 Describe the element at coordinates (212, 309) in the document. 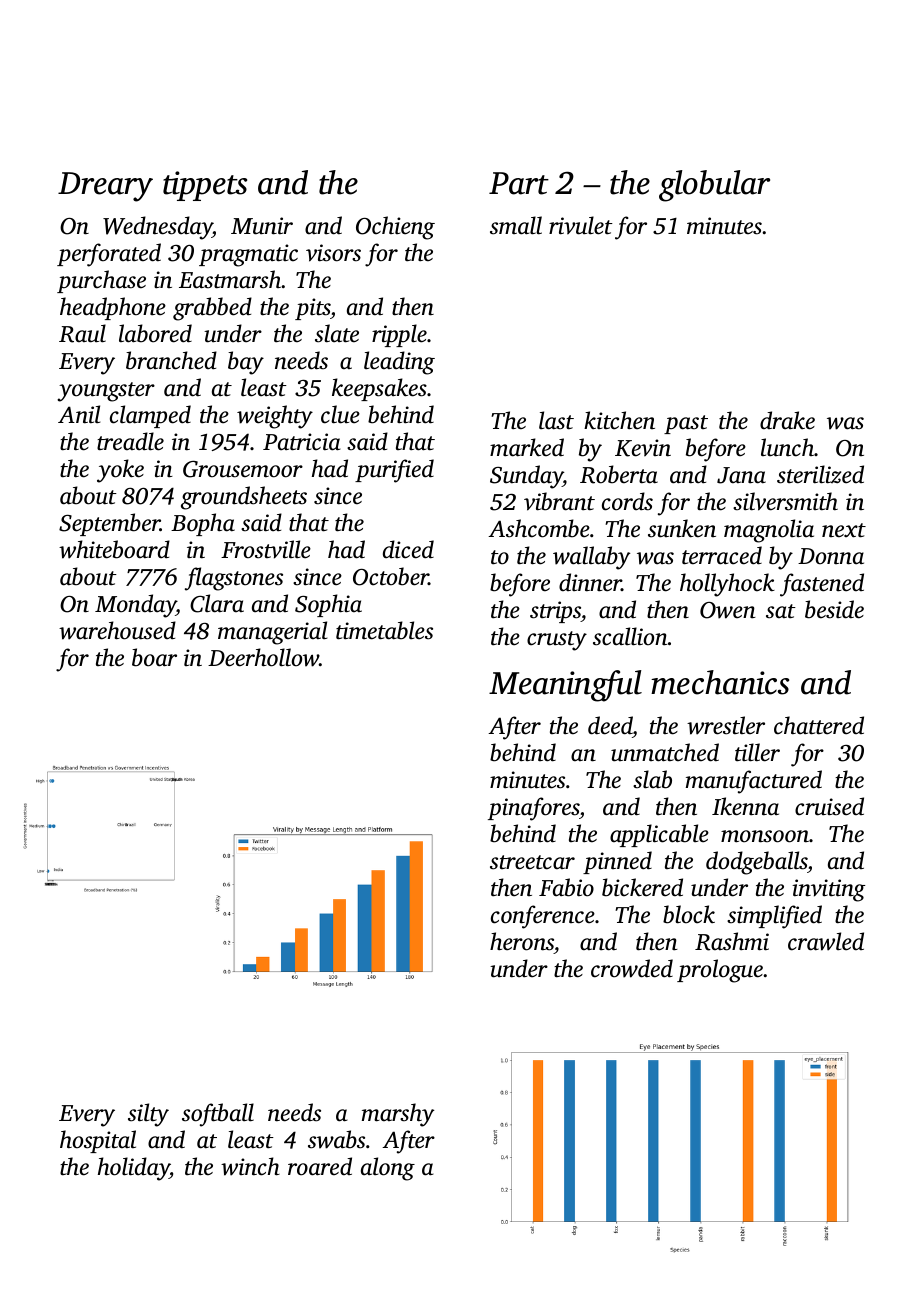

I see `grabbed` at that location.
